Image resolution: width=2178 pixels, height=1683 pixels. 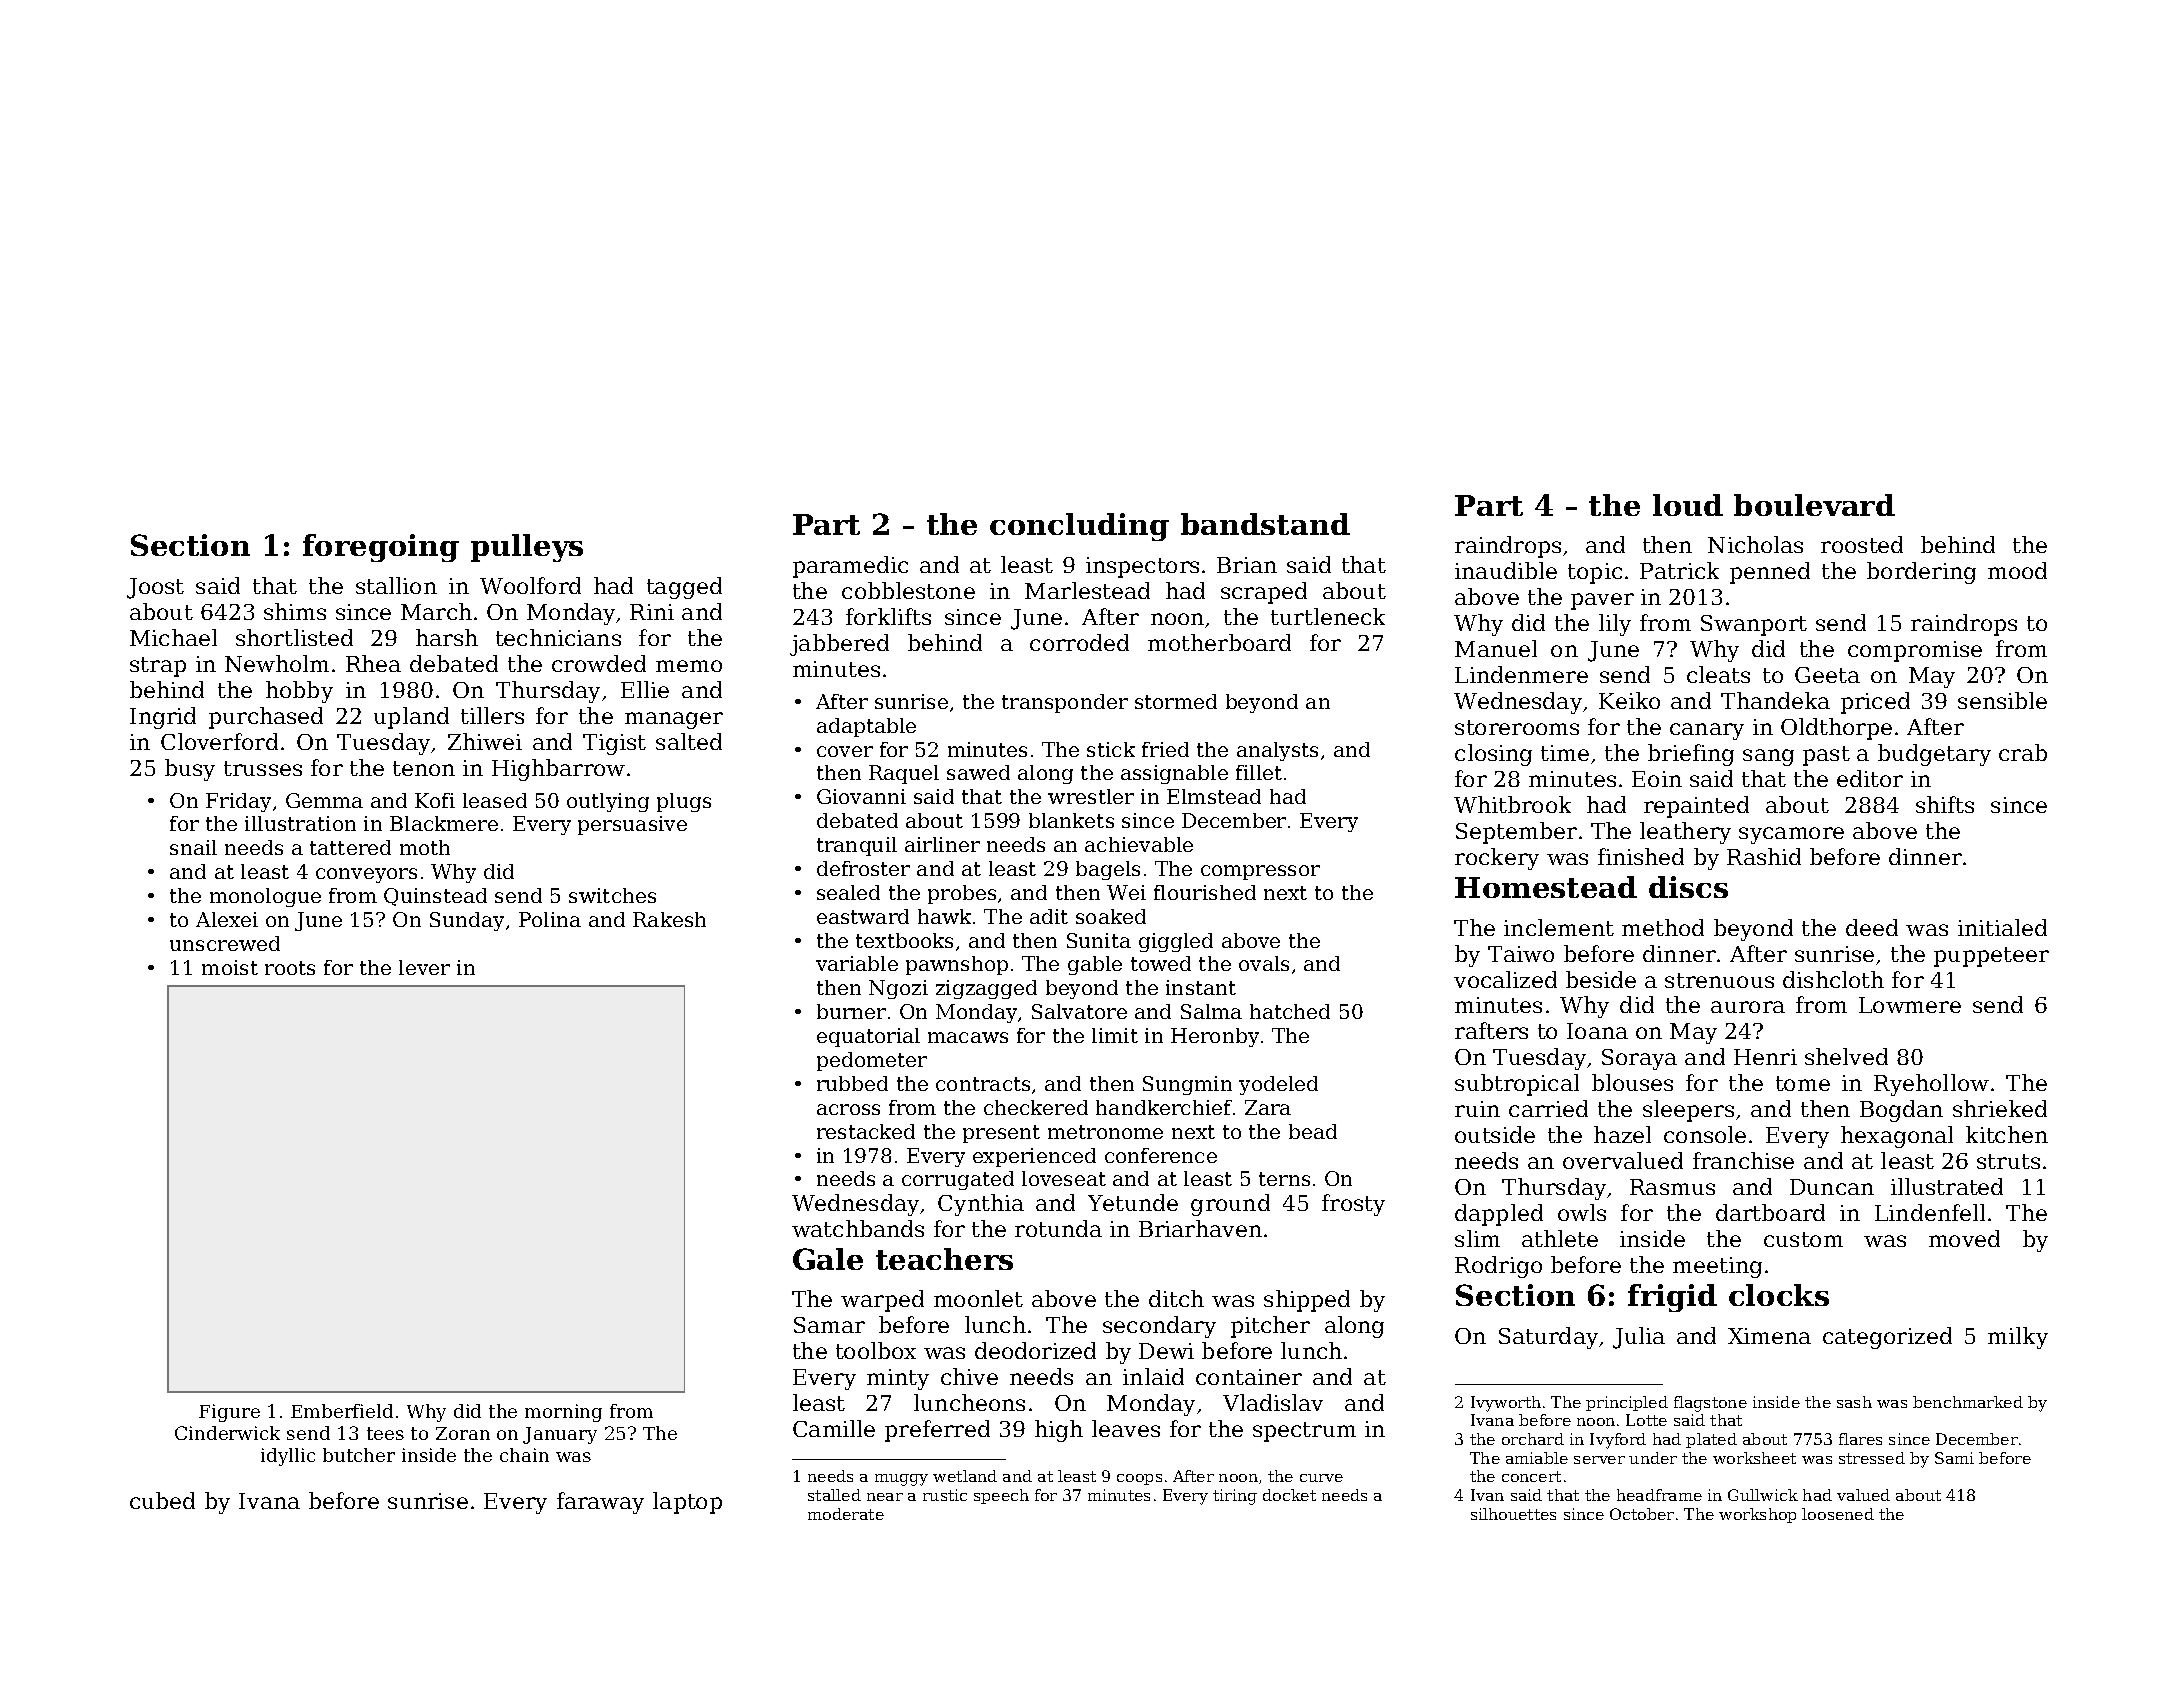 What do you see at coordinates (1187, 1085) in the page?
I see `Sungmin` at bounding box center [1187, 1085].
